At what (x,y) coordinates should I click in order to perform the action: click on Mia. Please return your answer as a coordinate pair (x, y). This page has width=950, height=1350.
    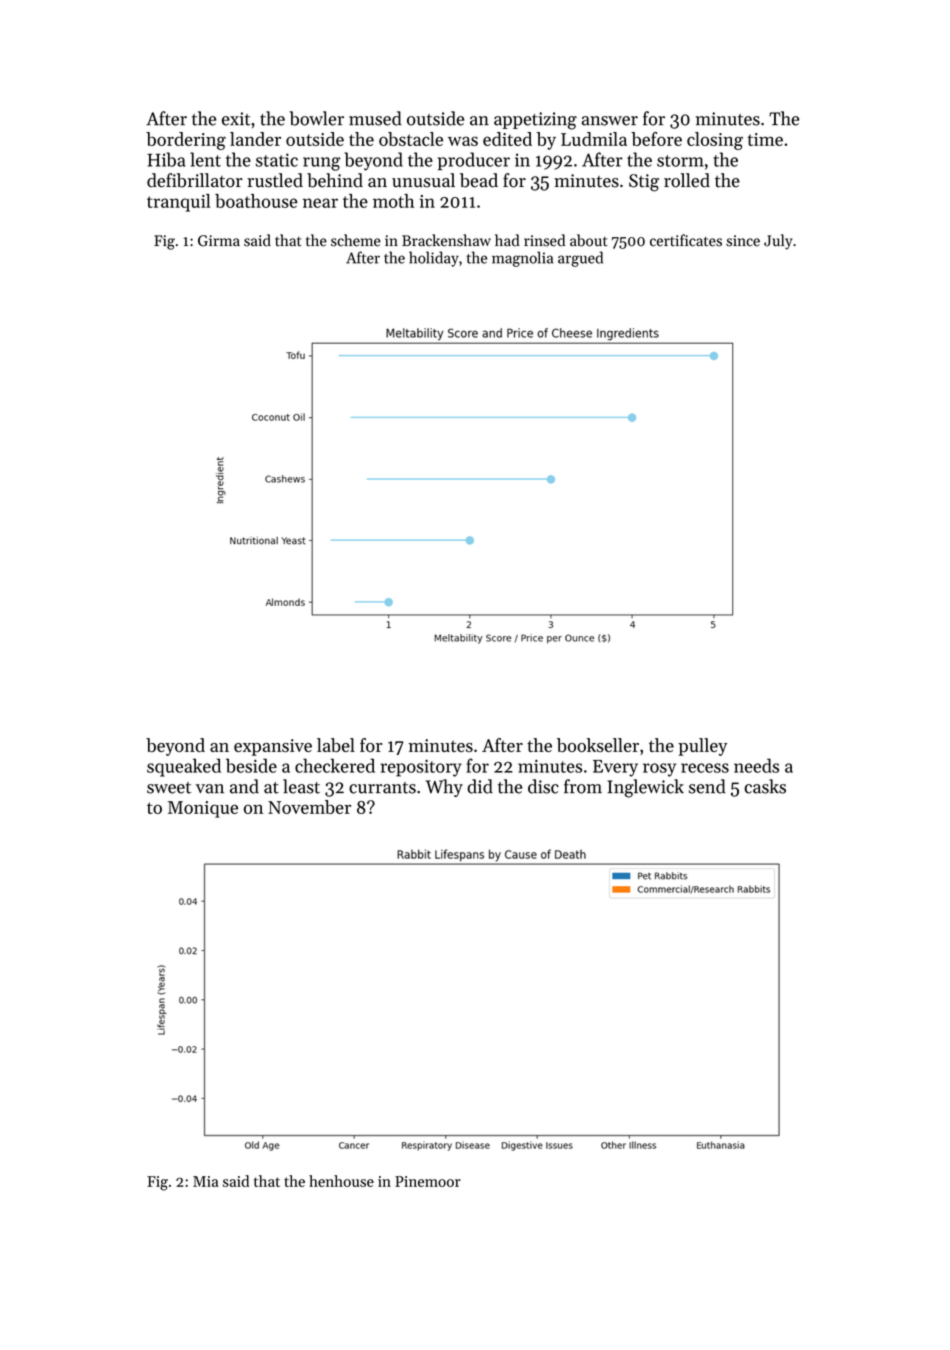
    Looking at the image, I should click on (205, 1181).
